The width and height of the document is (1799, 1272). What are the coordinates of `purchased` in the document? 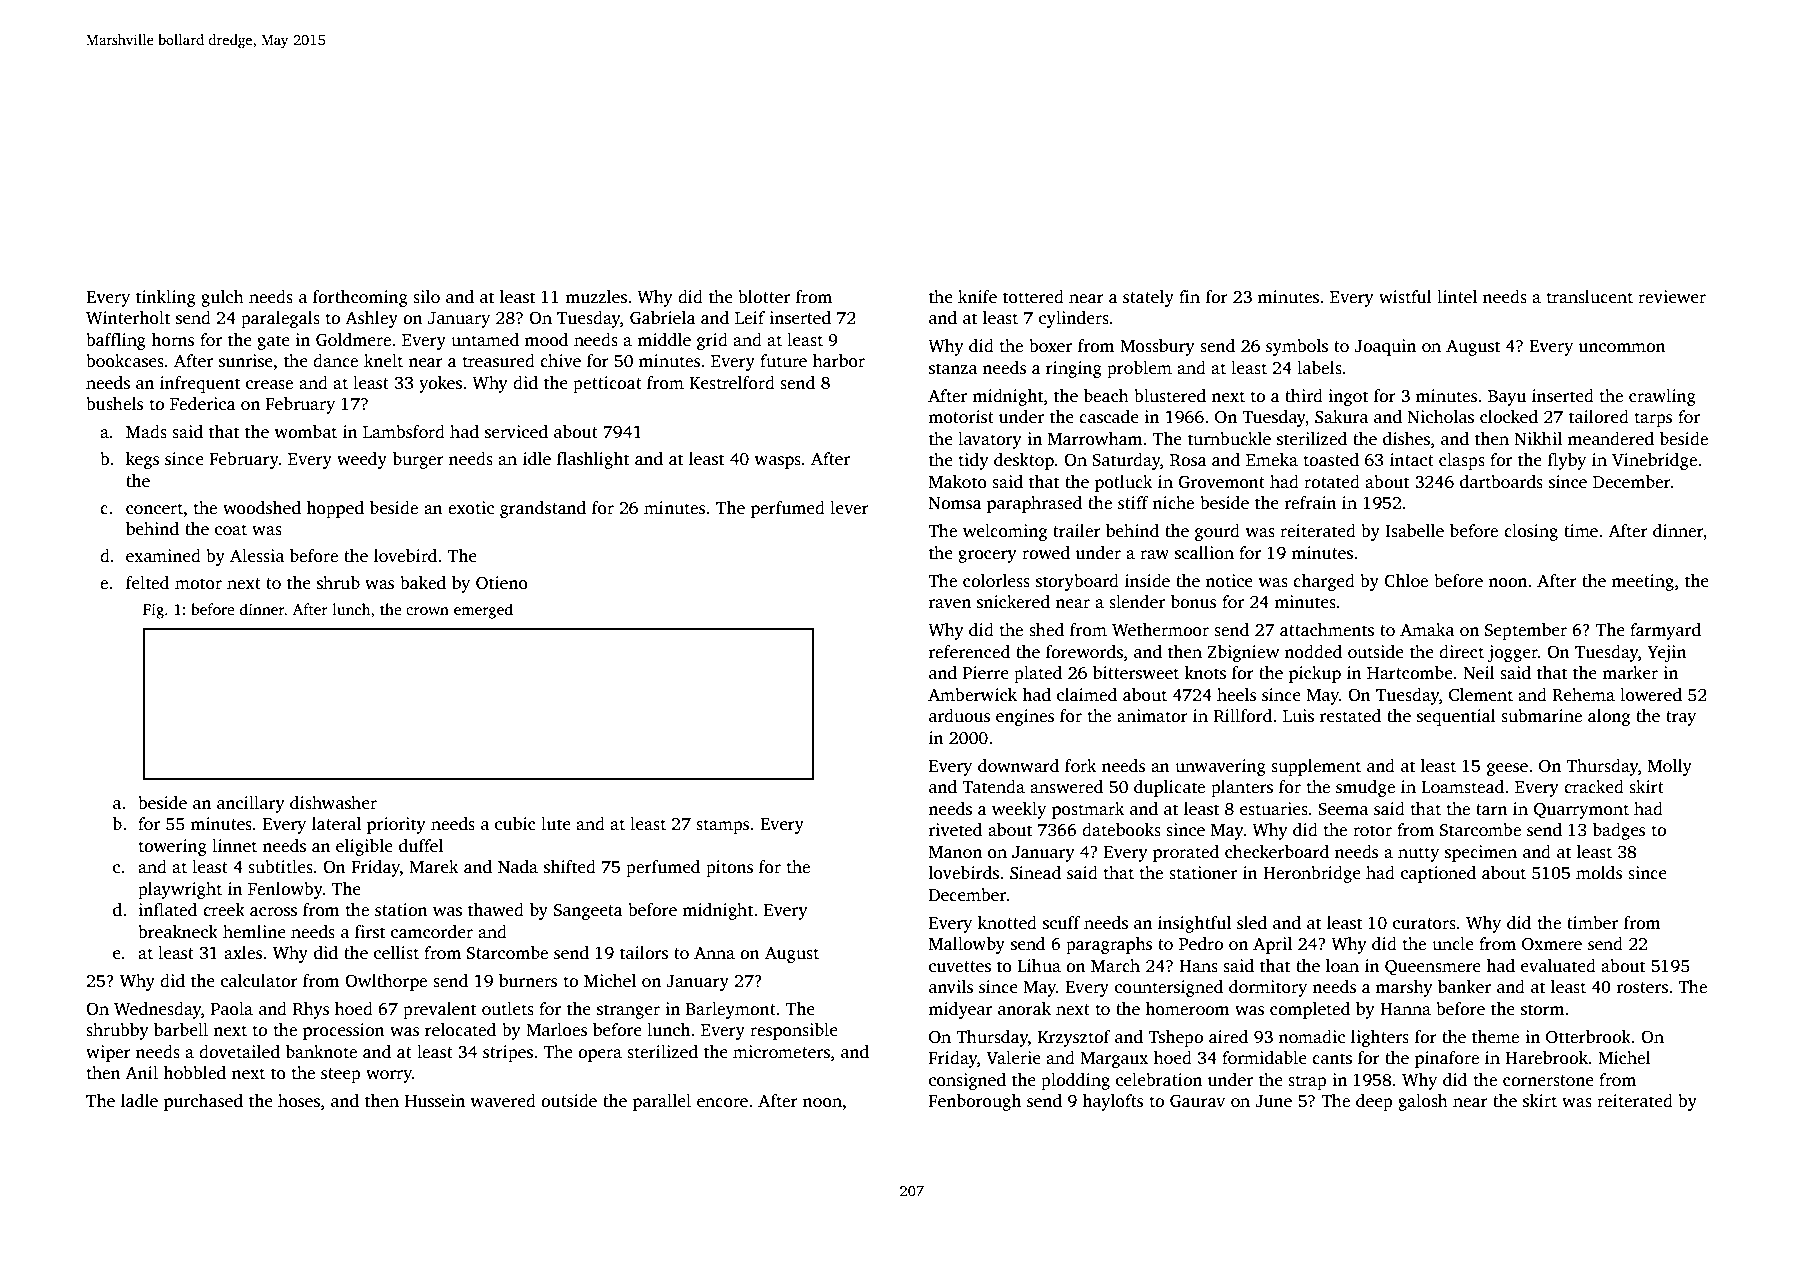 It's located at (203, 1102).
